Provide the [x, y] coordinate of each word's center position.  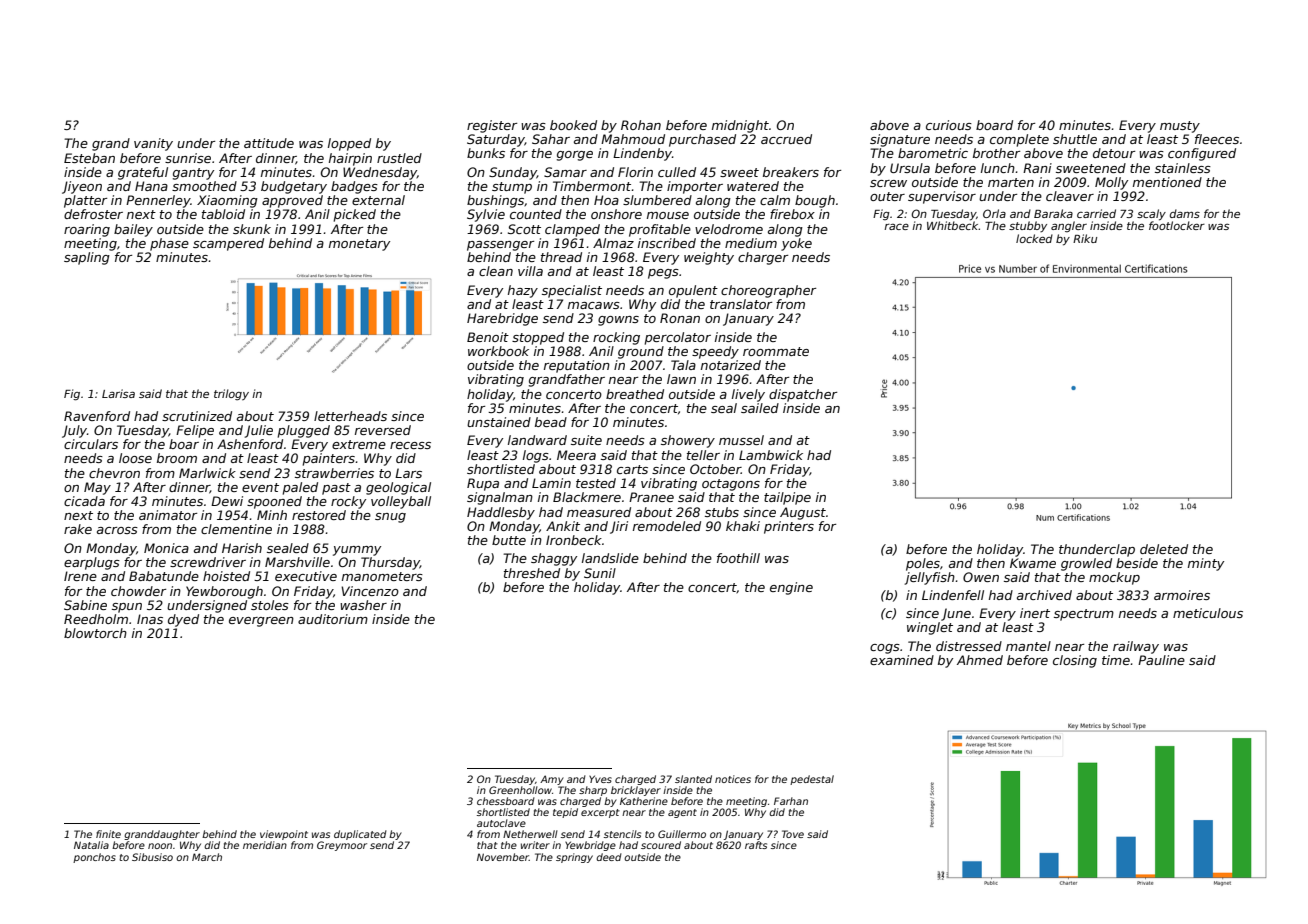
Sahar [551, 139]
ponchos [94, 858]
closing [1075, 661]
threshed [532, 573]
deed [609, 857]
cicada [84, 501]
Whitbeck [953, 225]
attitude [269, 143]
